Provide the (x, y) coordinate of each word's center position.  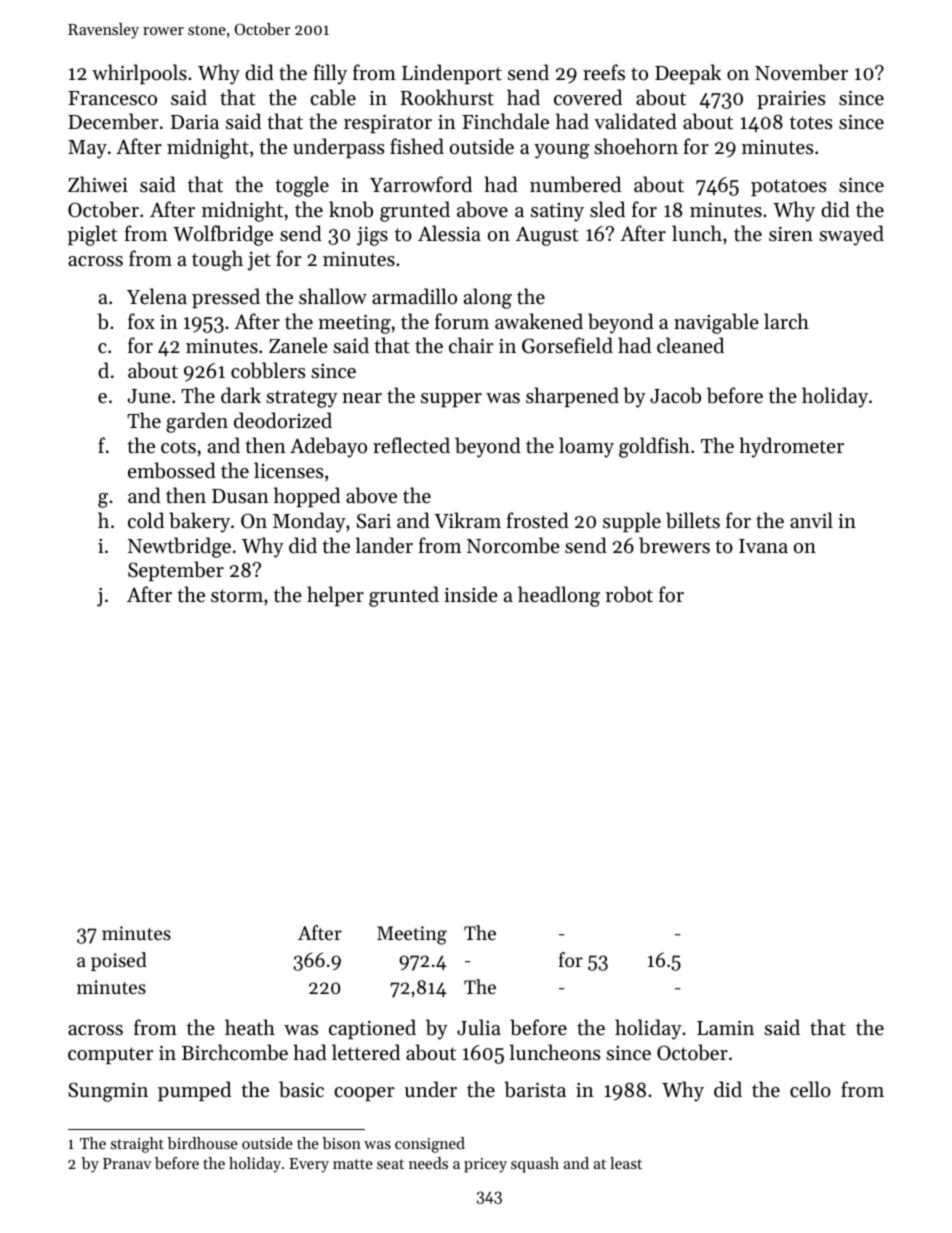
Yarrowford (421, 184)
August (547, 236)
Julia (479, 1027)
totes (811, 123)
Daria (195, 121)
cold (146, 520)
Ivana (763, 546)
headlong (559, 596)
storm (237, 596)
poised (119, 961)
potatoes (789, 187)
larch (786, 321)
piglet (93, 235)
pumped (194, 1091)
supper (451, 400)
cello (810, 1089)
